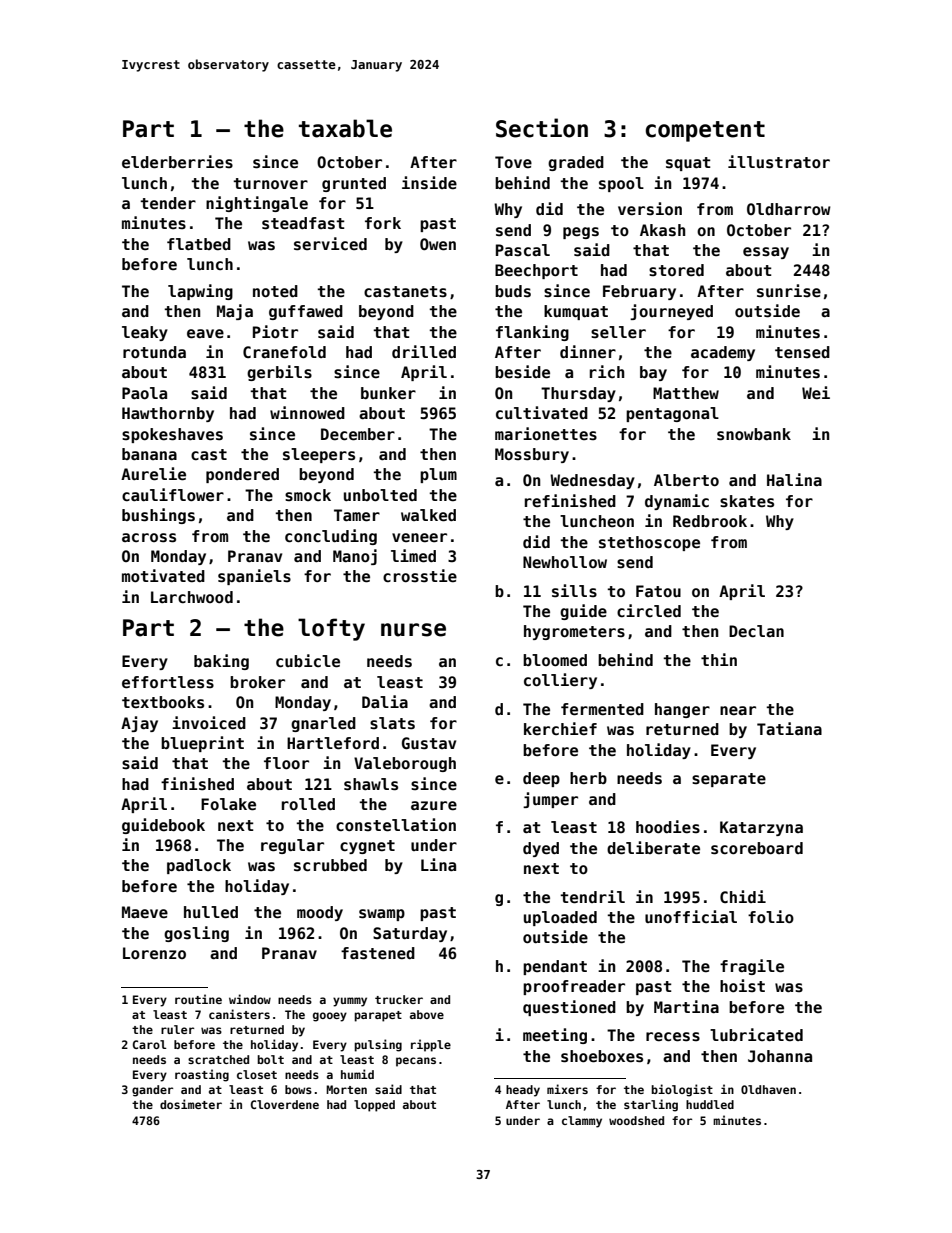 This screenshot has width=952, height=1233. Describe the element at coordinates (191, 1104) in the screenshot. I see `dosimeter` at that location.
